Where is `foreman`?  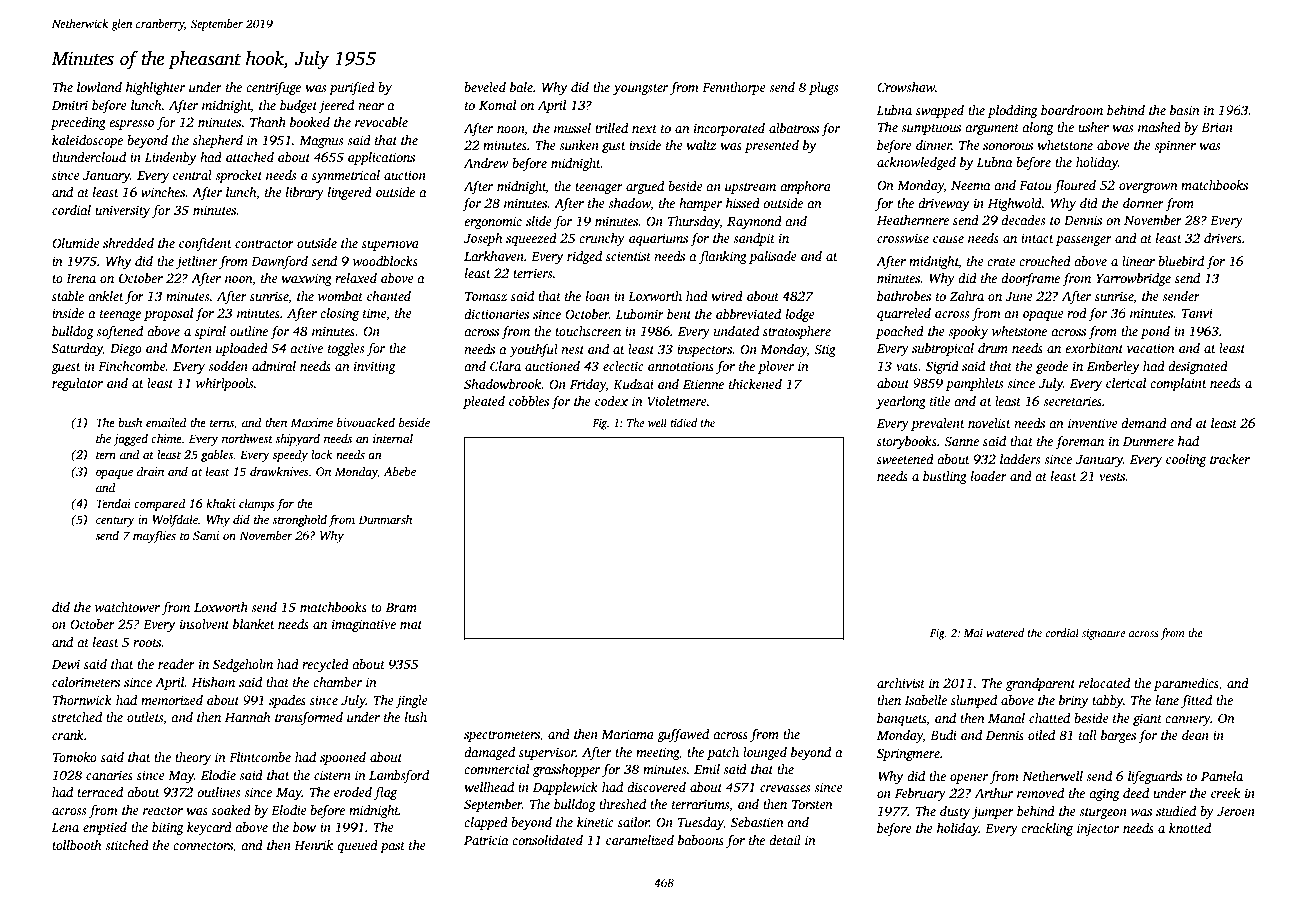 foreman is located at coordinates (1079, 442).
